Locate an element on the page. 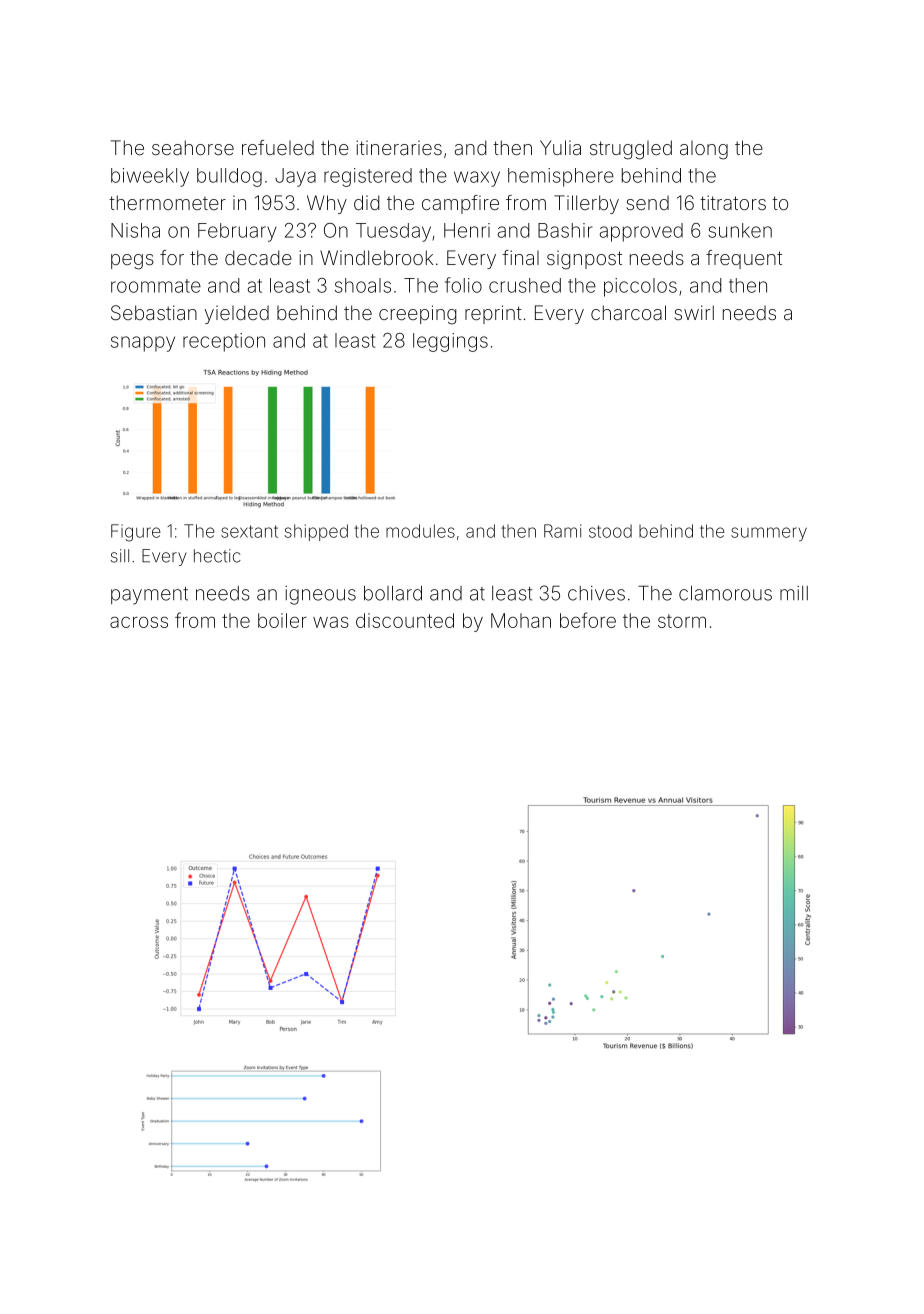  sextant is located at coordinates (249, 531).
